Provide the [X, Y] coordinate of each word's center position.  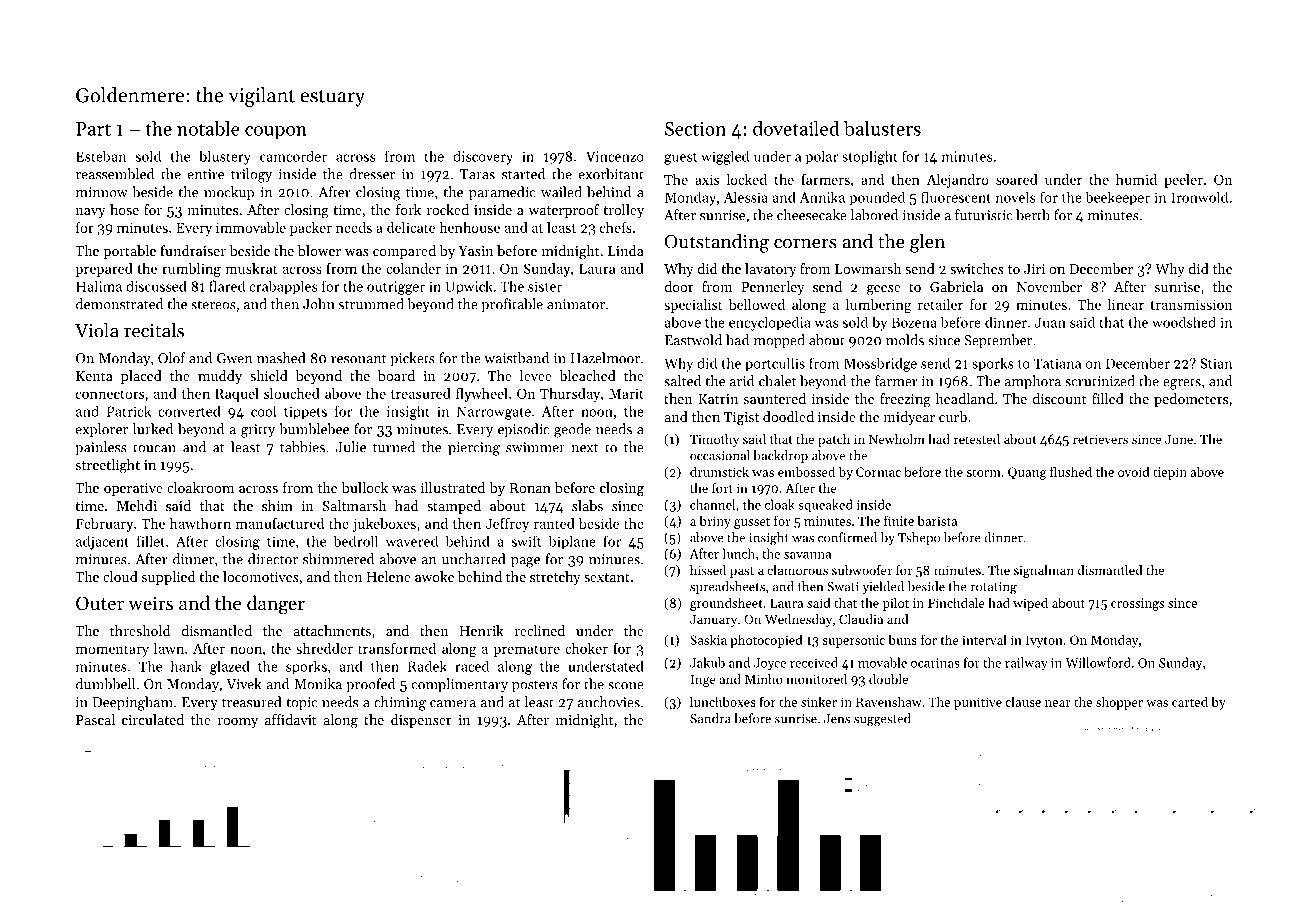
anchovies [609, 702]
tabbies [302, 447]
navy [91, 213]
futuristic [984, 215]
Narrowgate [494, 413]
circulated [153, 719]
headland [965, 398]
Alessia [746, 197]
